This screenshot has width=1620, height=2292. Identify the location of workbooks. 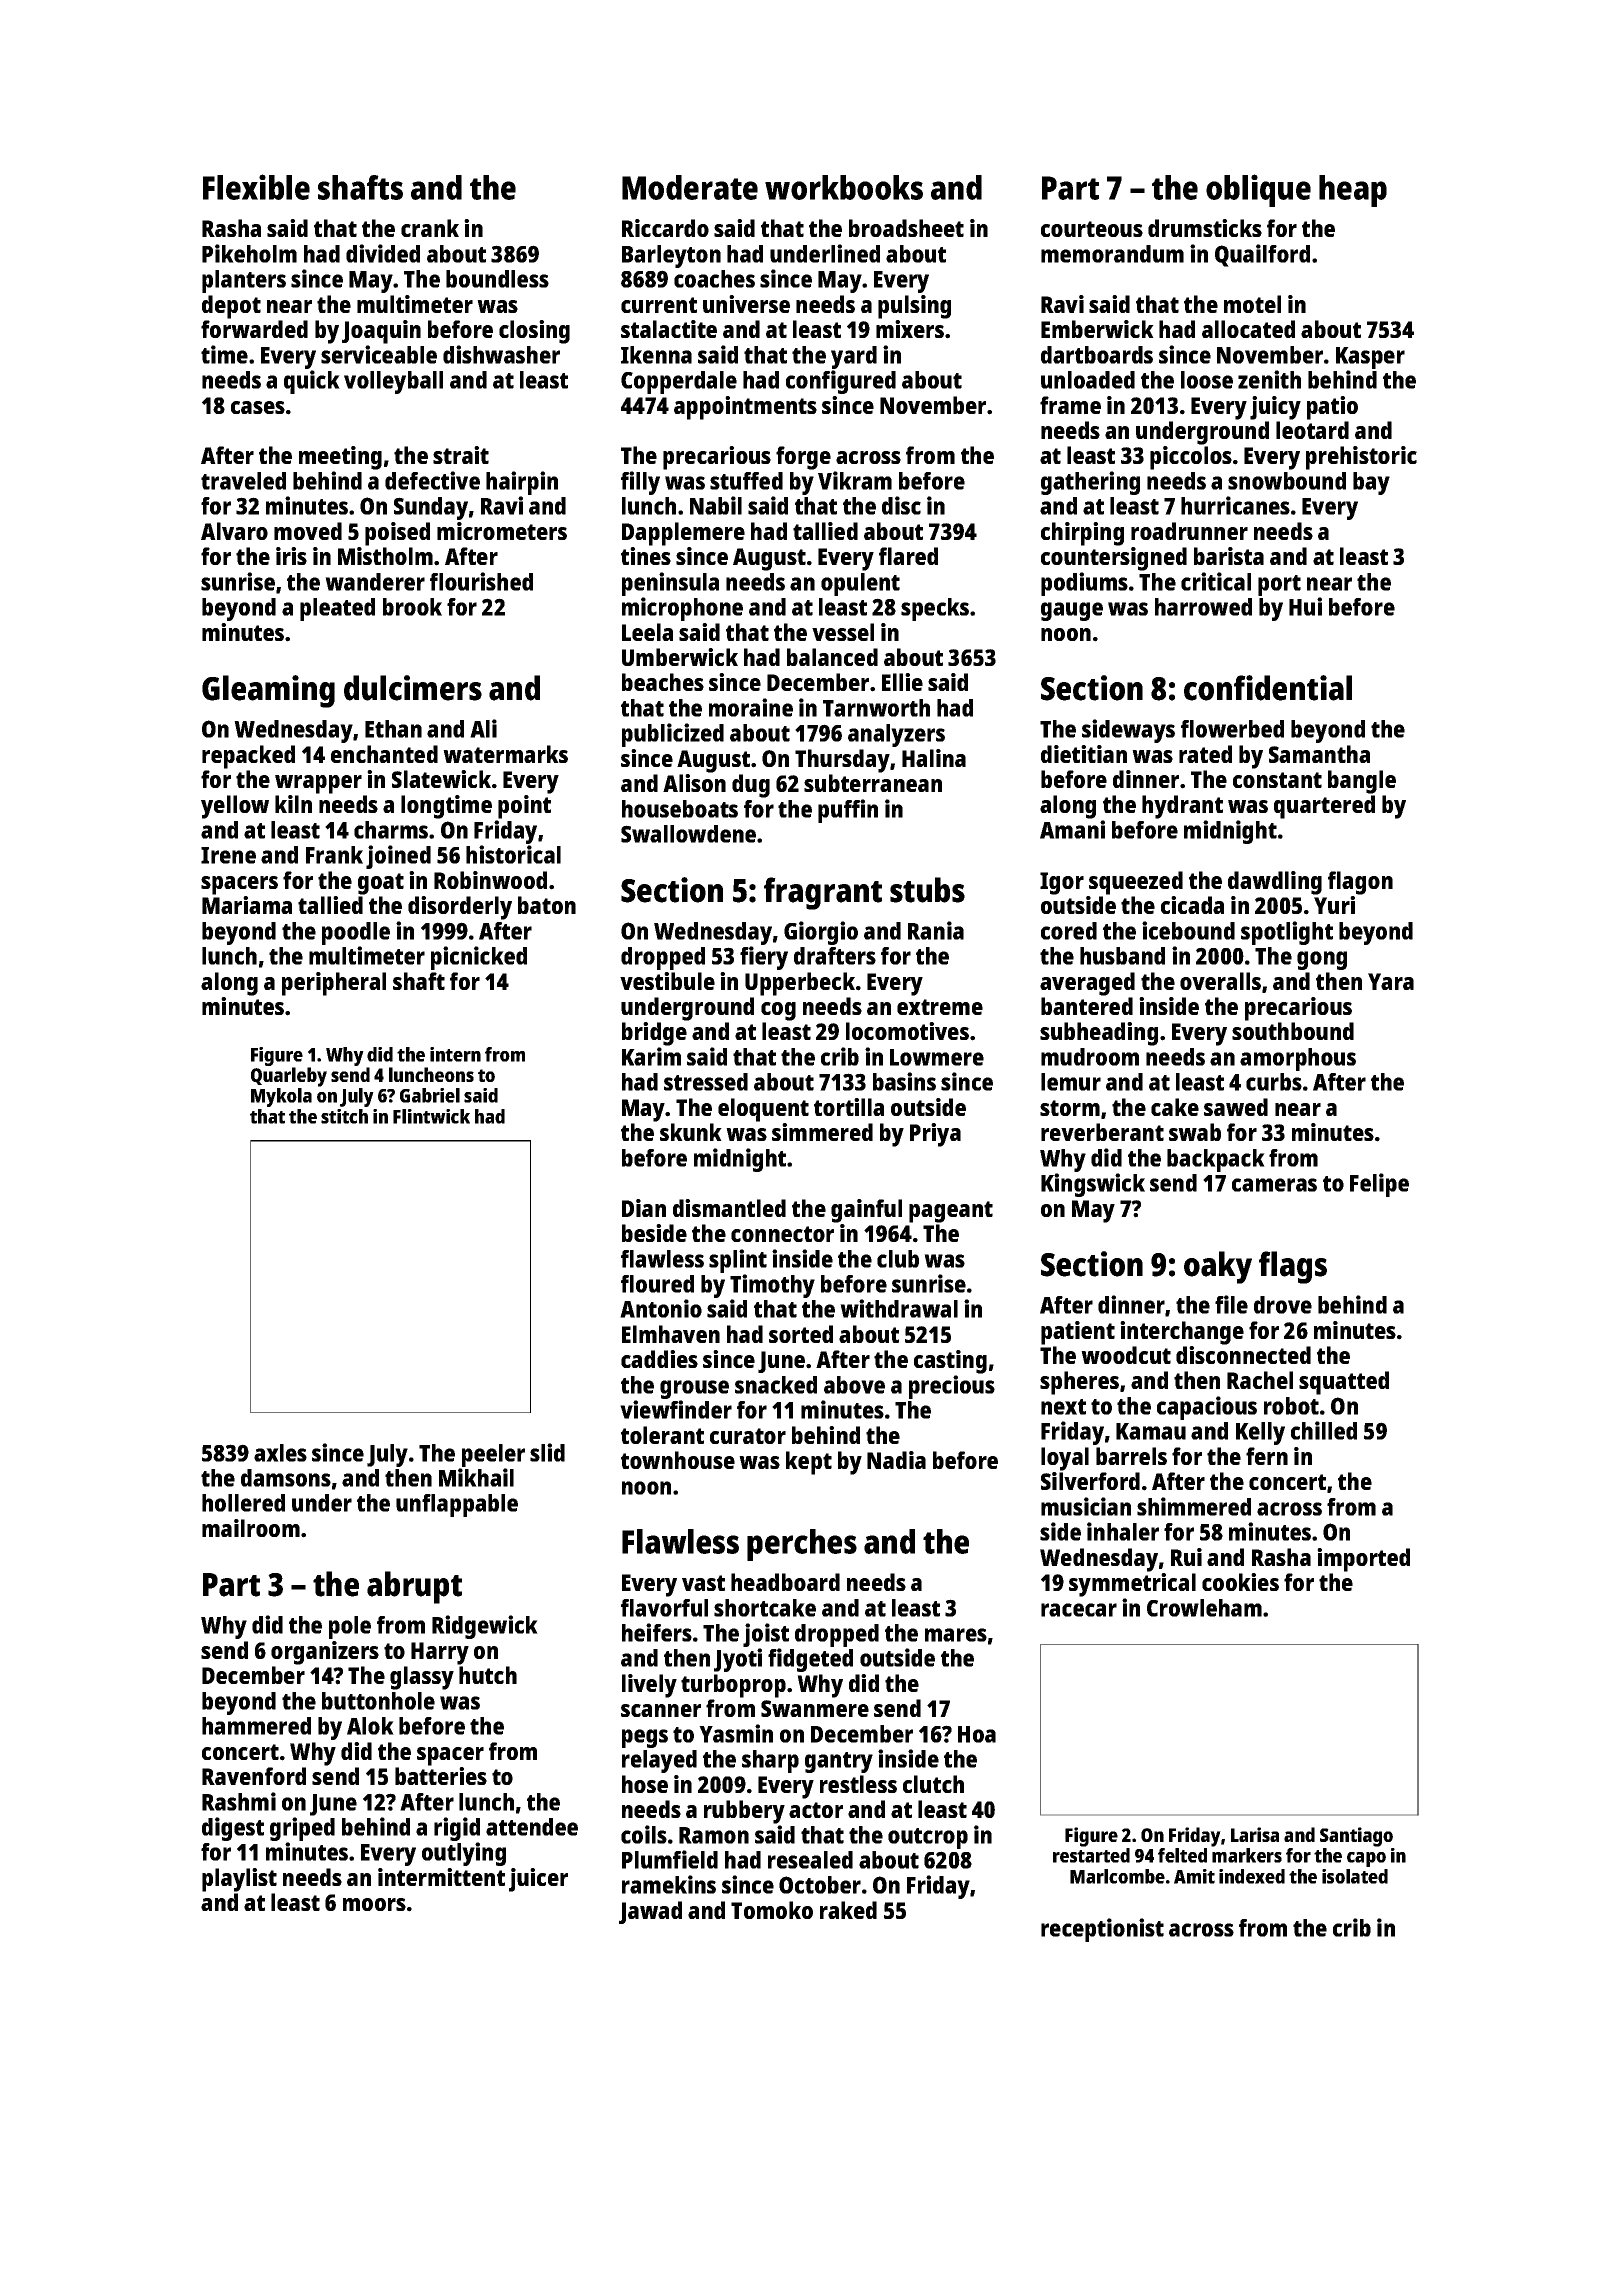
(844, 187).
